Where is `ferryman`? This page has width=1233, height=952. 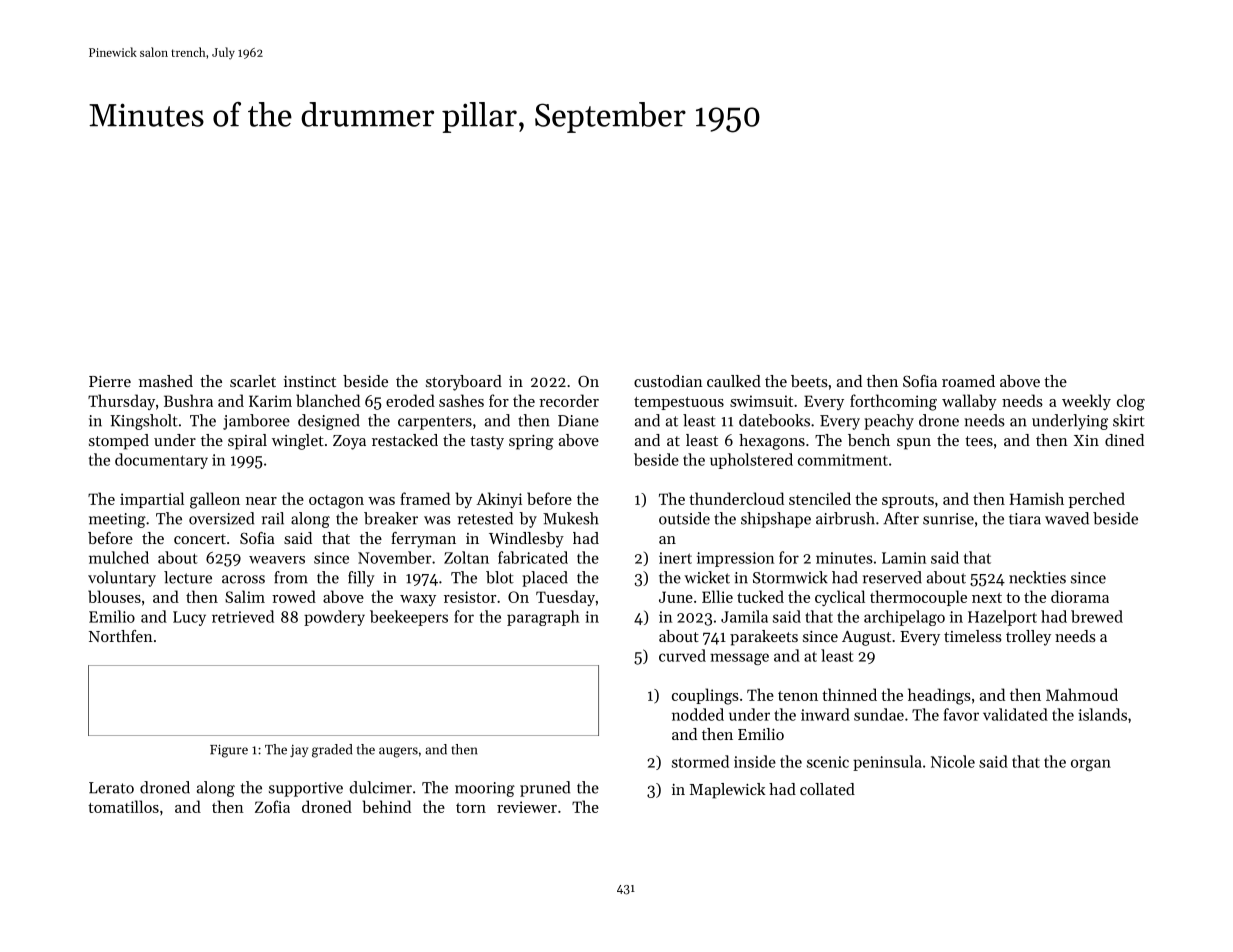
ferryman is located at coordinates (423, 540).
